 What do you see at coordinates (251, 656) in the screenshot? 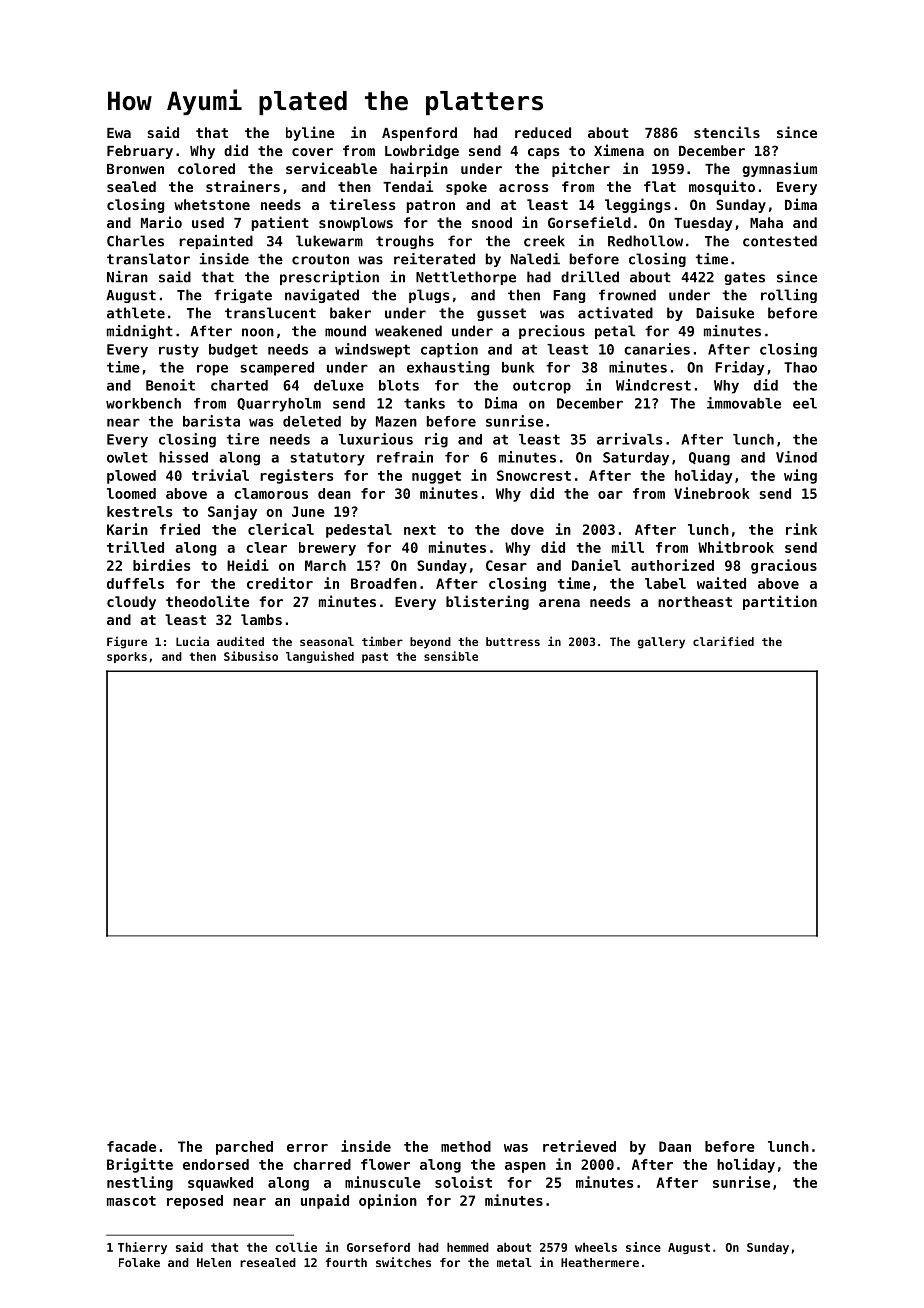
I see `Sibusiso` at bounding box center [251, 656].
